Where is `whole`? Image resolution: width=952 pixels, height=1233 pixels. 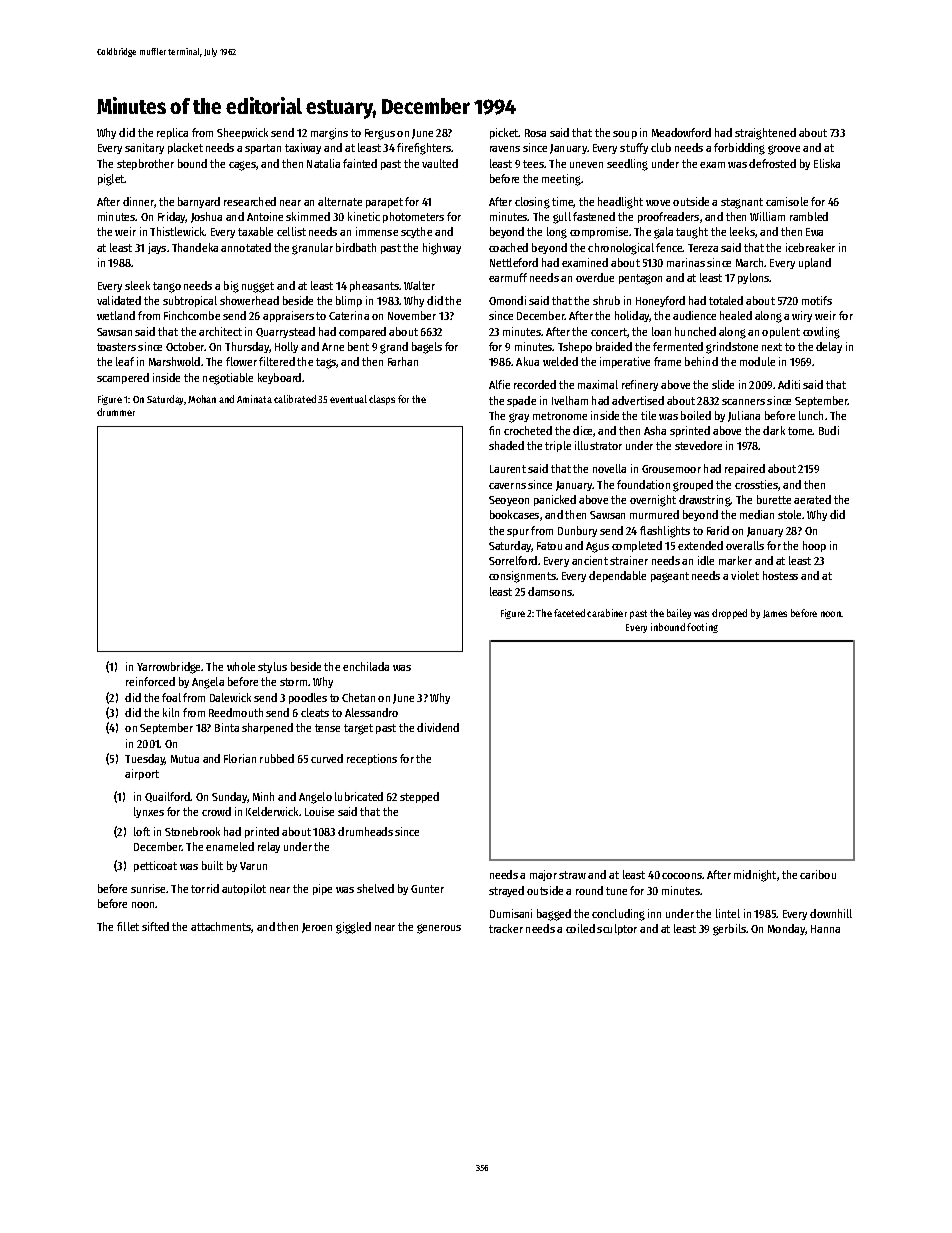
whole is located at coordinates (241, 666).
